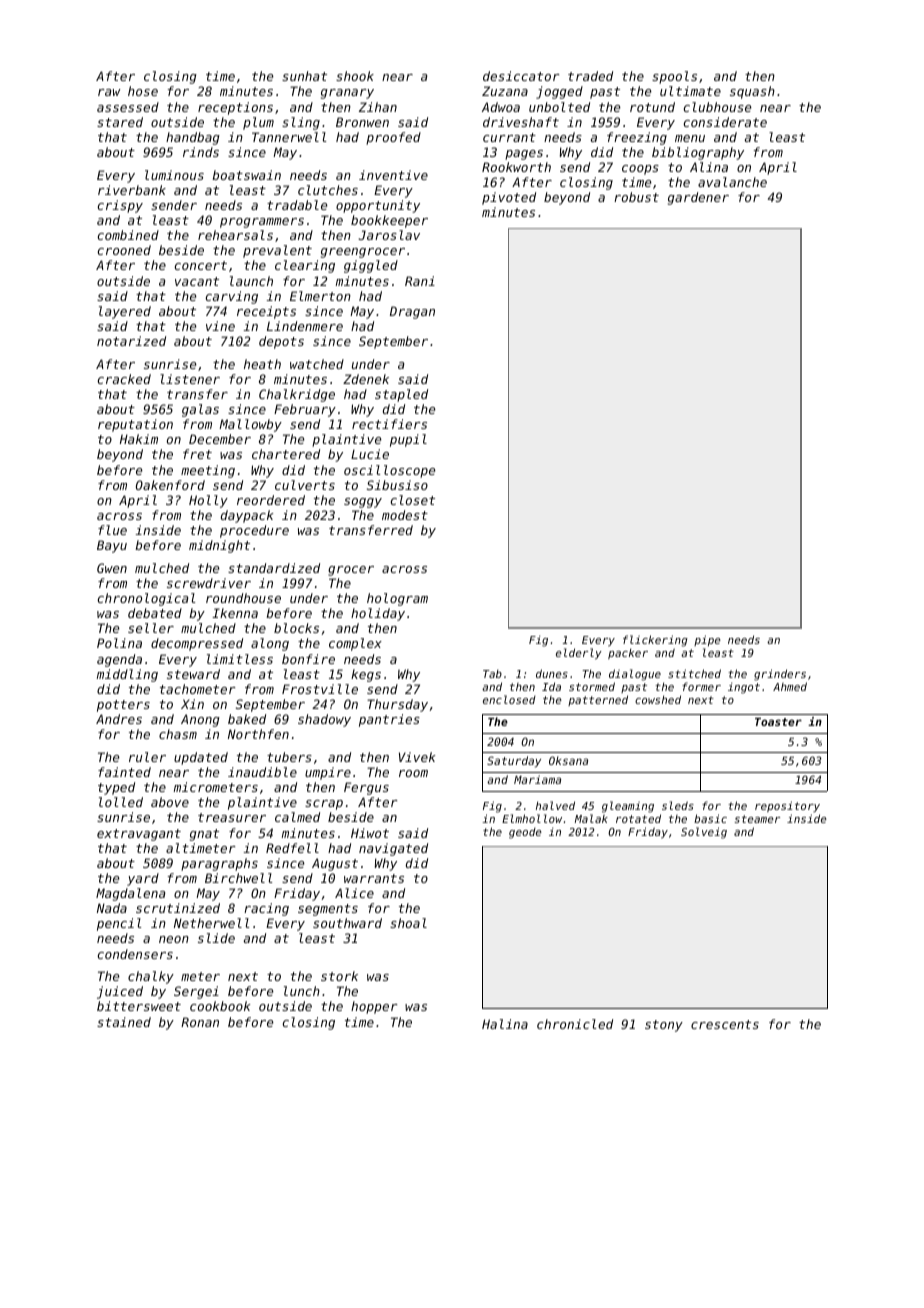 This document has height=1308, width=924. I want to click on Netherwell, so click(211, 923).
